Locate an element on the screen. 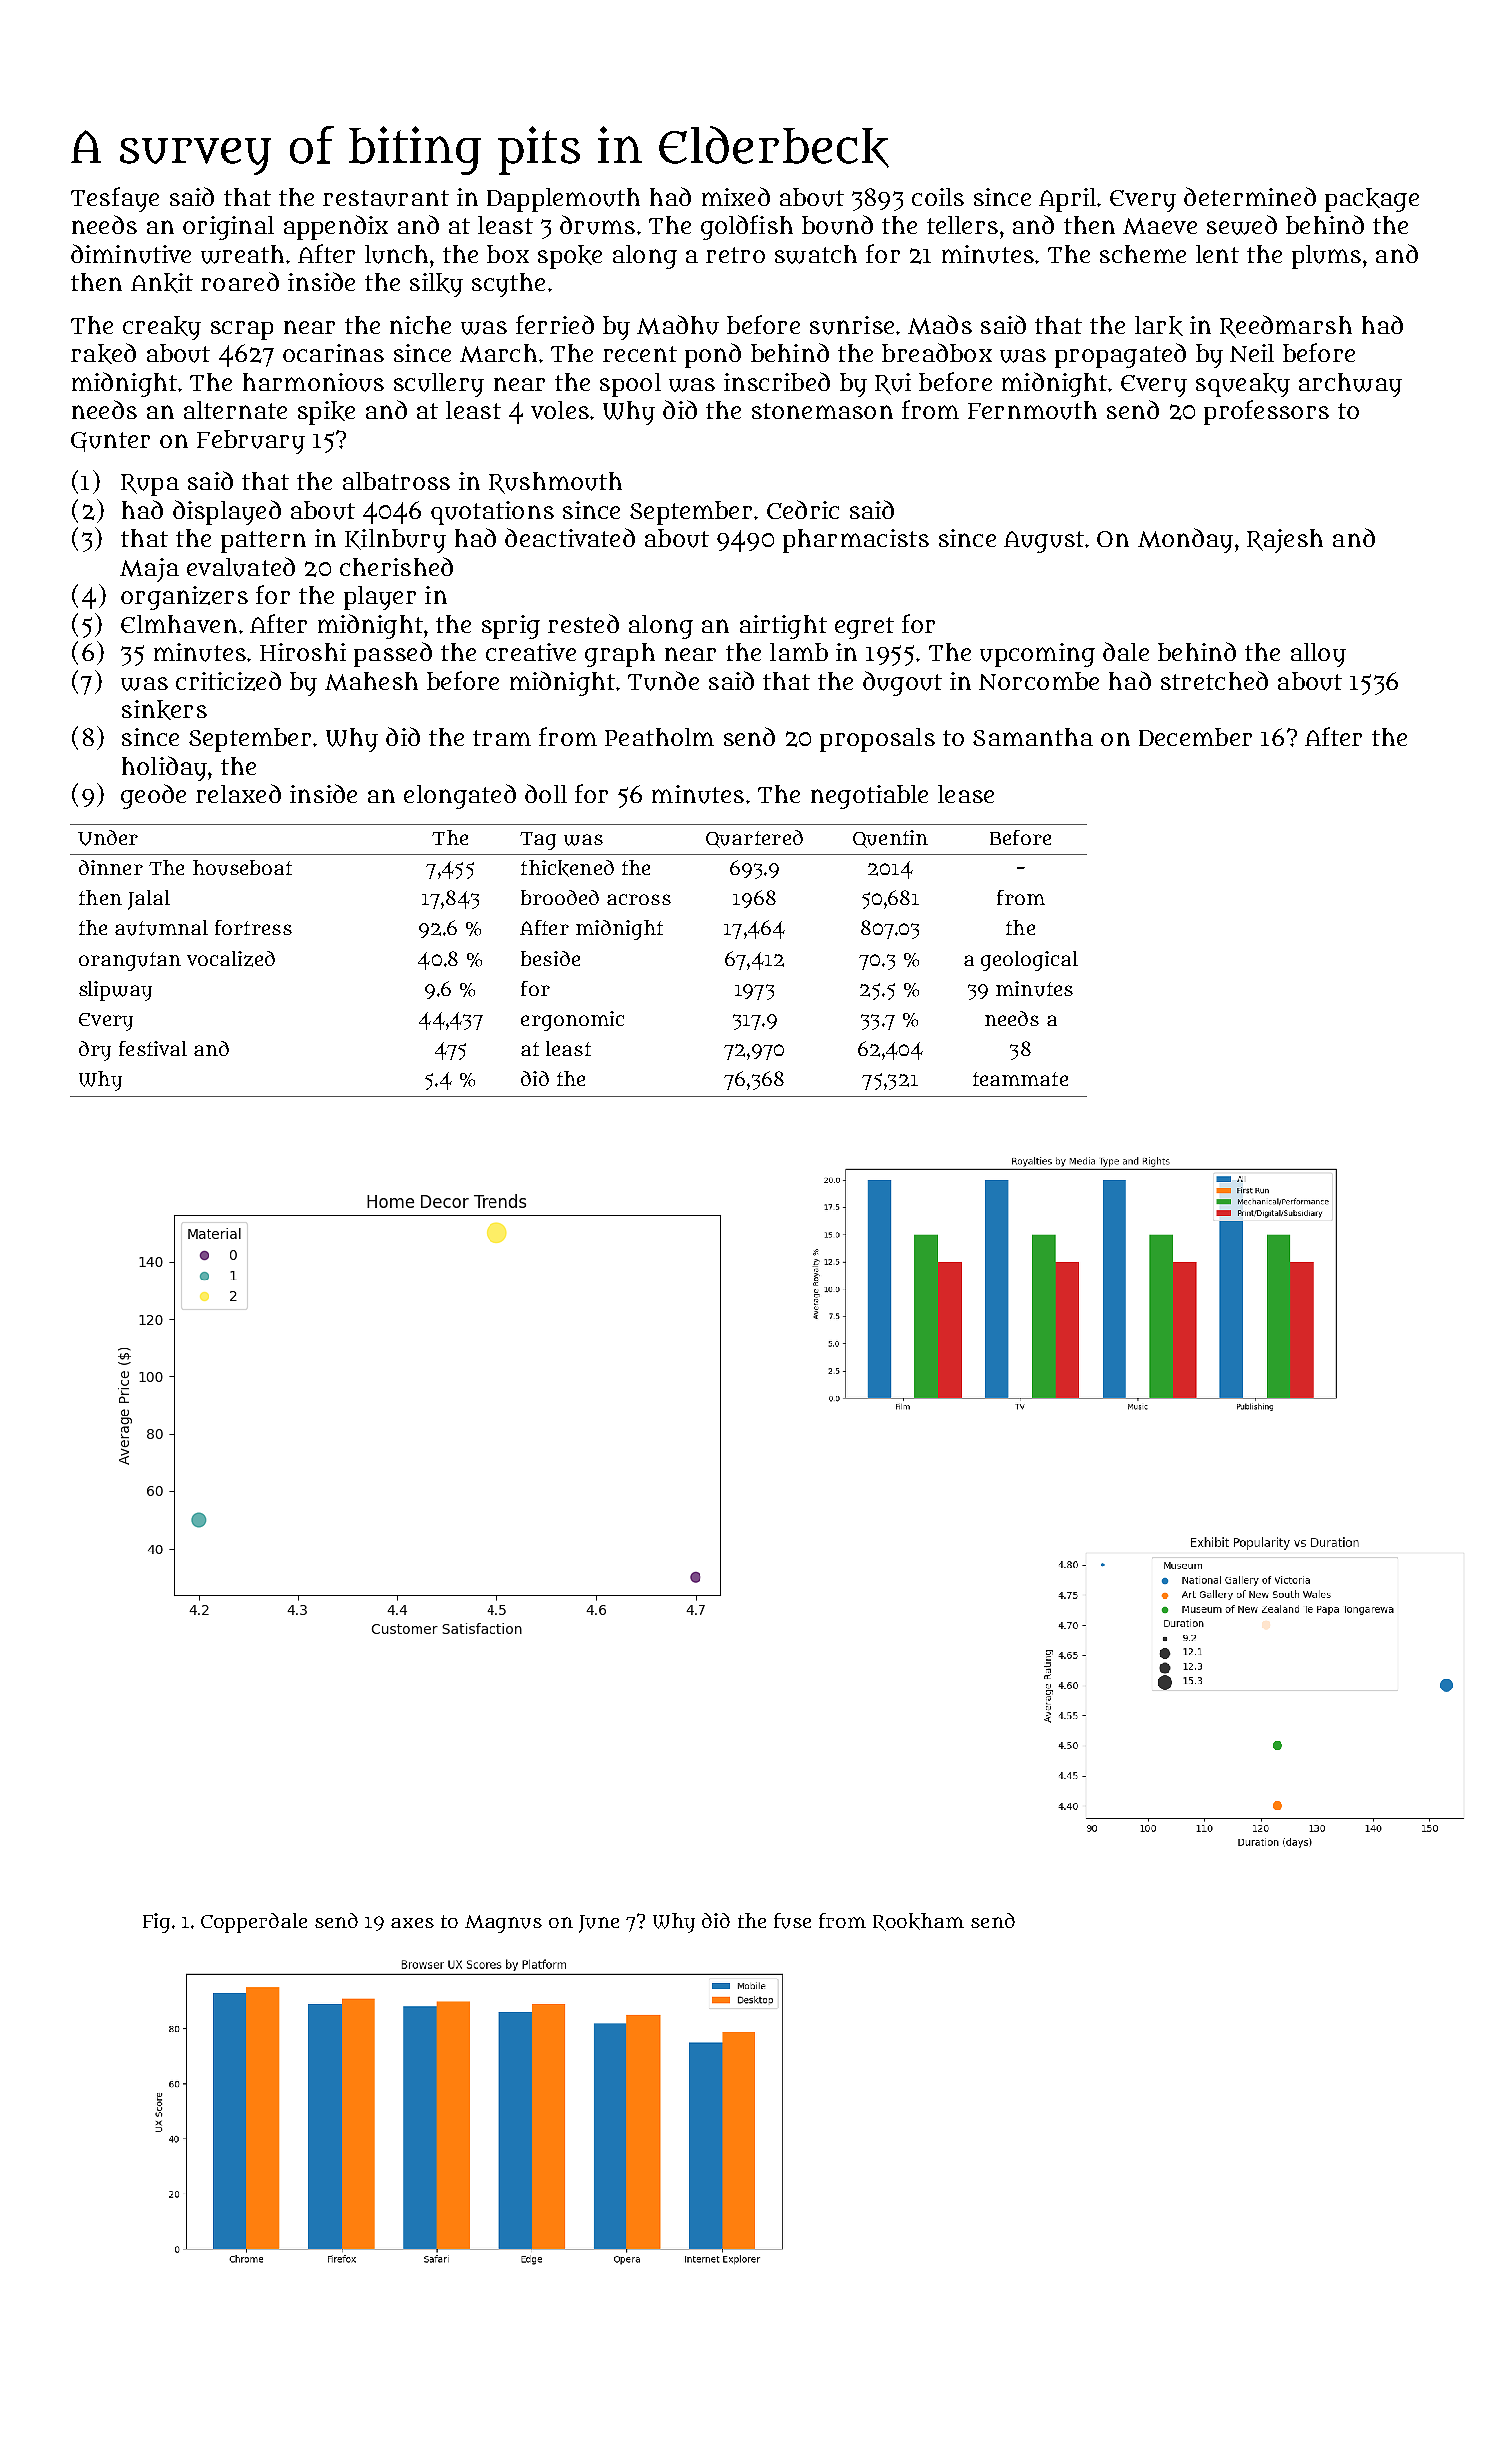 The image size is (1496, 2464). houseboat is located at coordinates (242, 868).
